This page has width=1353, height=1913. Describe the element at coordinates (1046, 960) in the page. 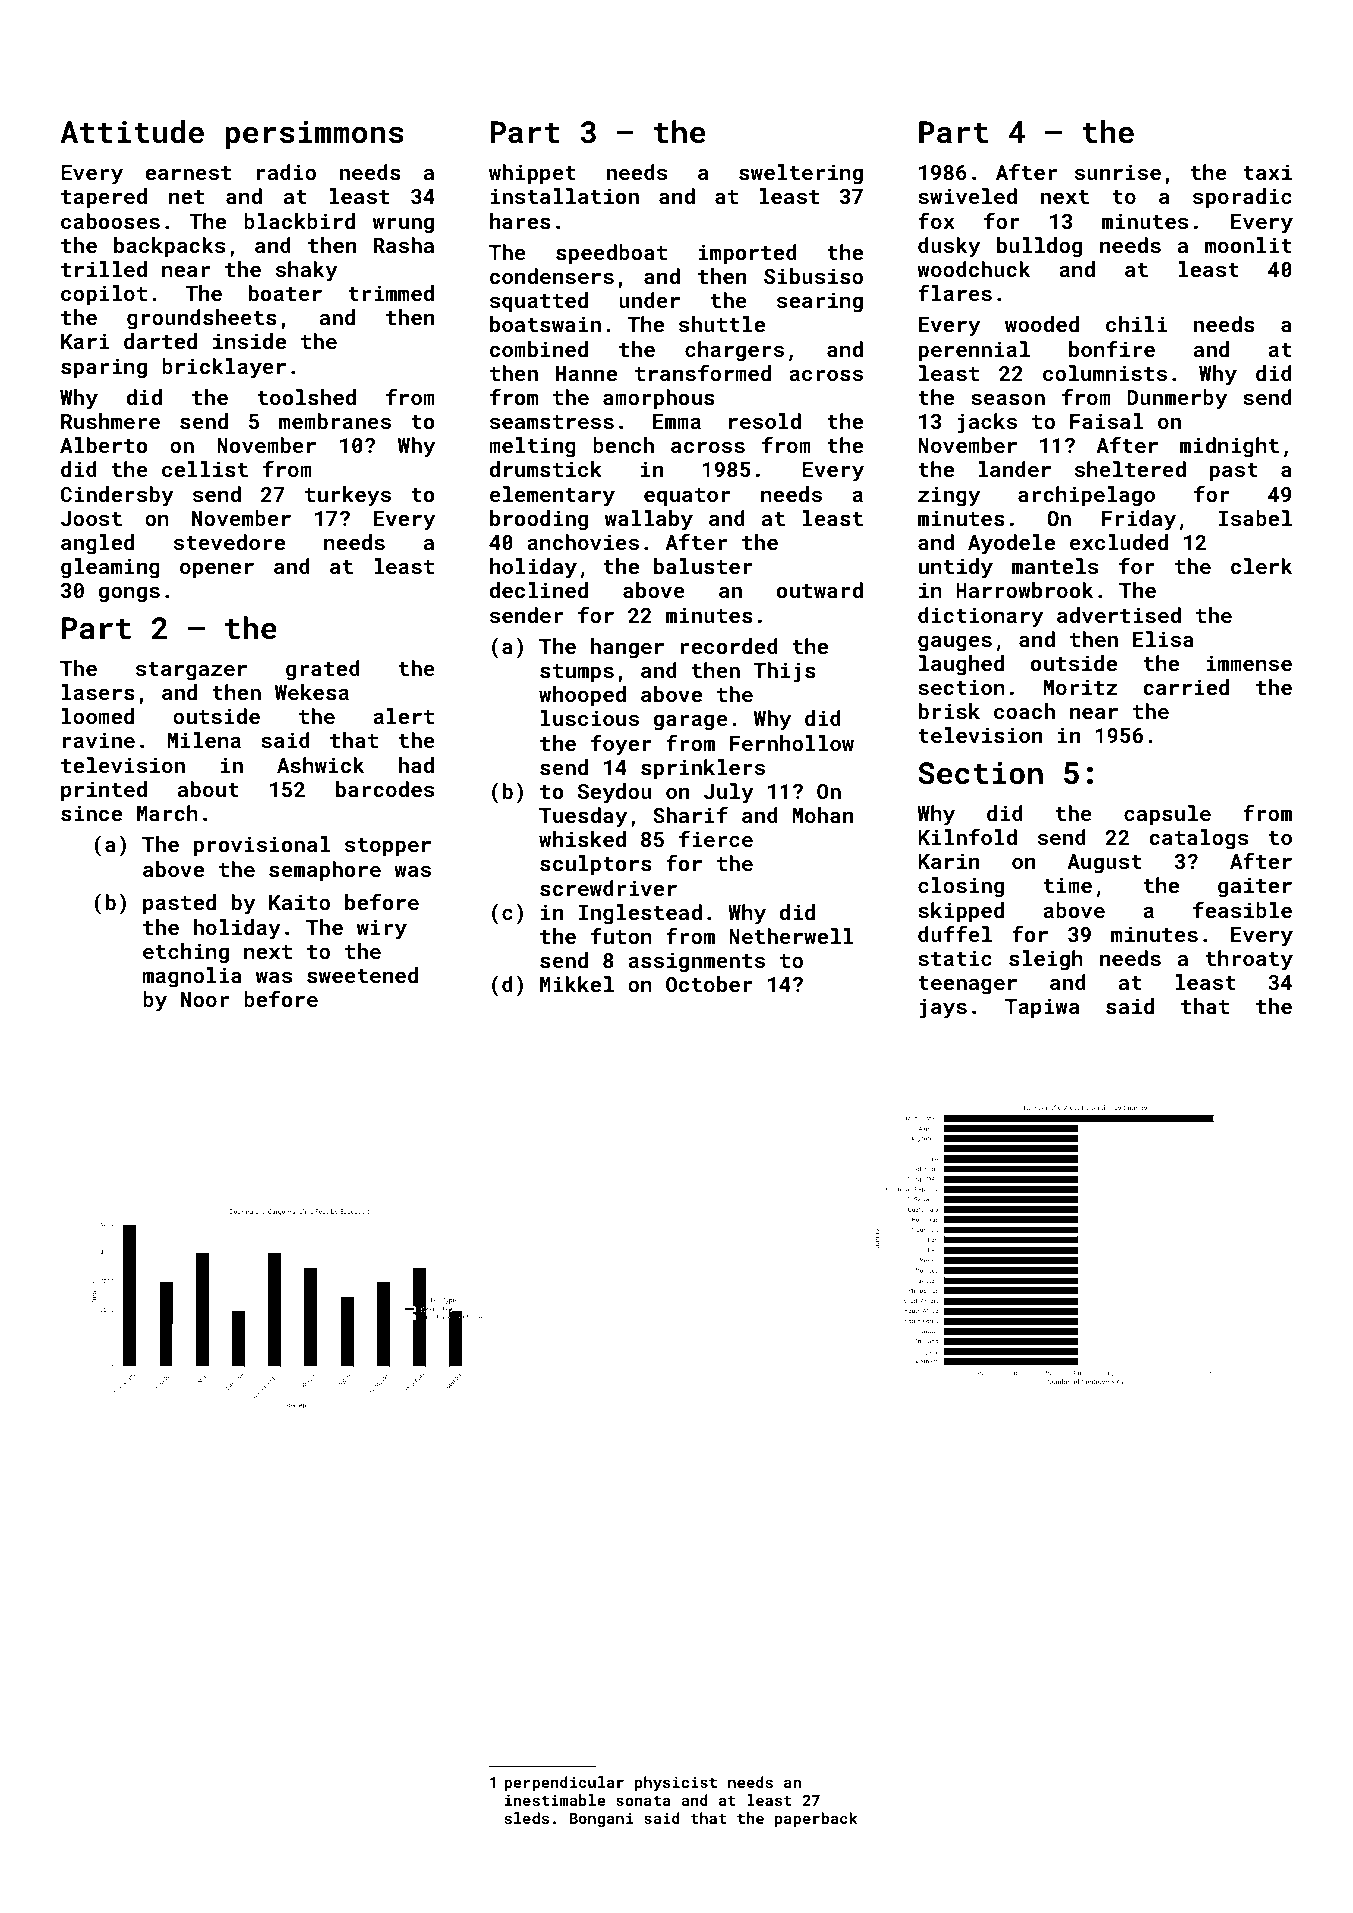

I see `sleigh` at that location.
